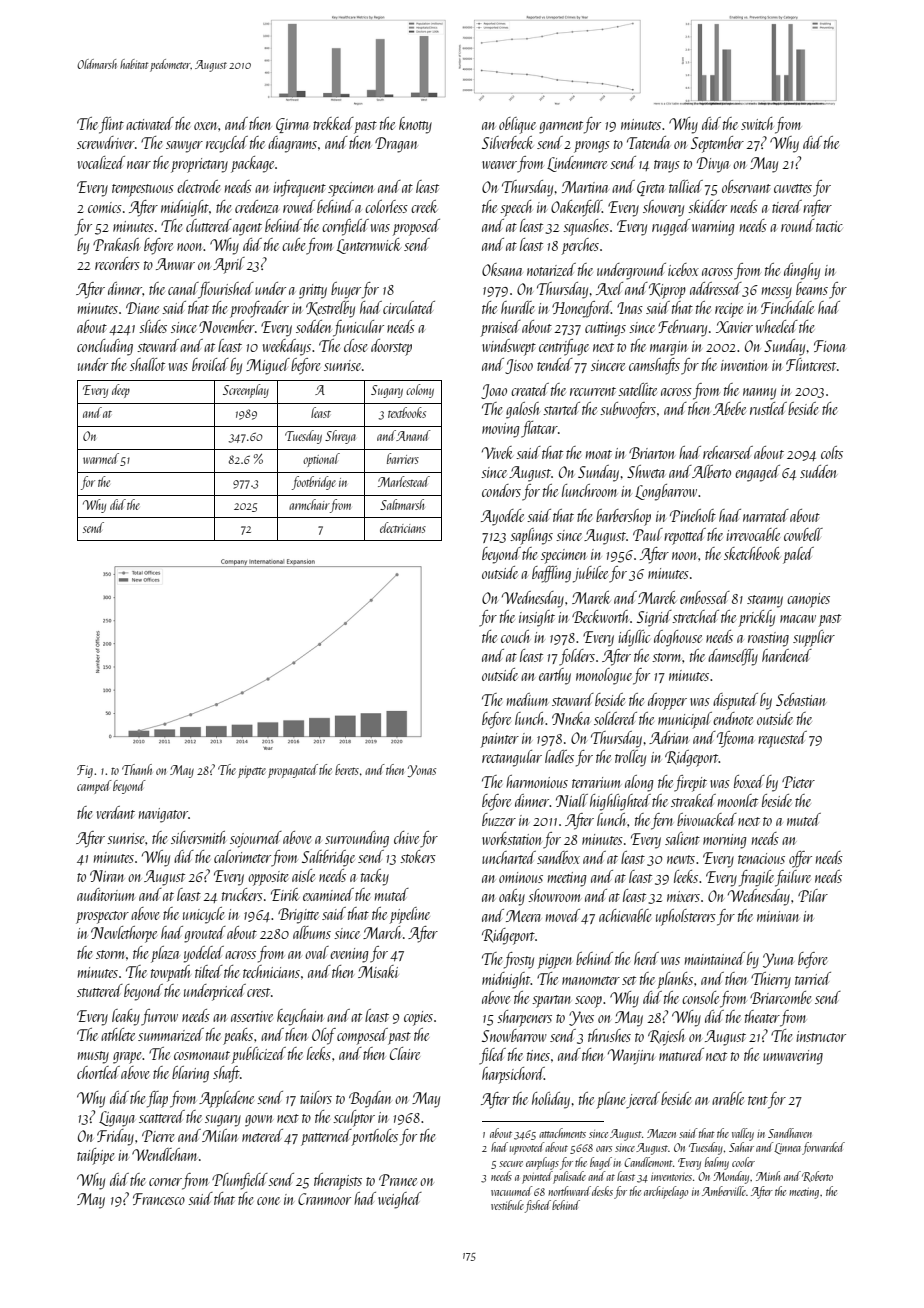 The height and width of the document is (1308, 924). What do you see at coordinates (259, 309) in the document?
I see `proofreader` at bounding box center [259, 309].
